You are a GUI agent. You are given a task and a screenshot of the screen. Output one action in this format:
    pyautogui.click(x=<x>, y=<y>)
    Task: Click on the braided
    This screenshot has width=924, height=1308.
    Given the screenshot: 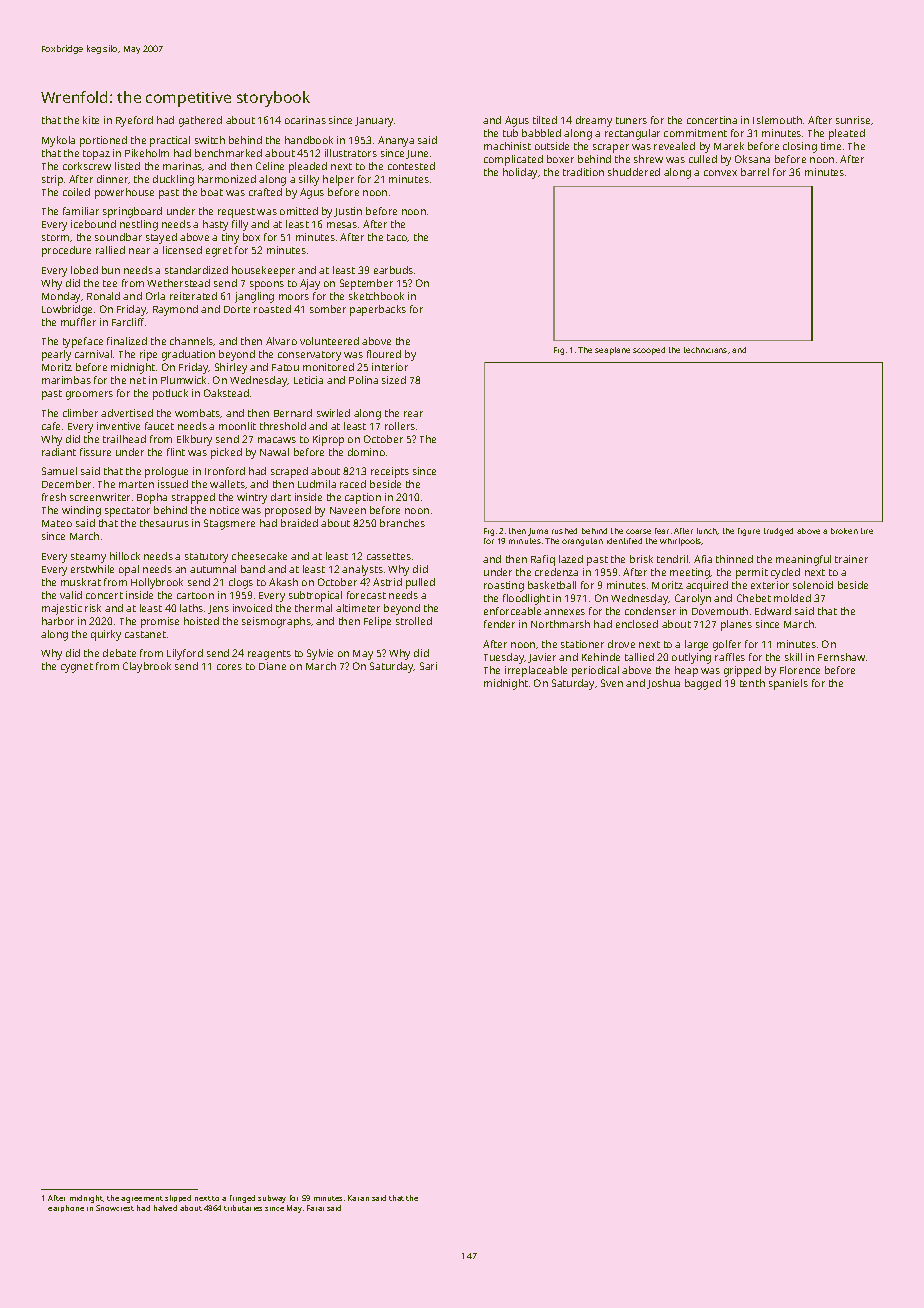 What is the action you would take?
    pyautogui.click(x=299, y=523)
